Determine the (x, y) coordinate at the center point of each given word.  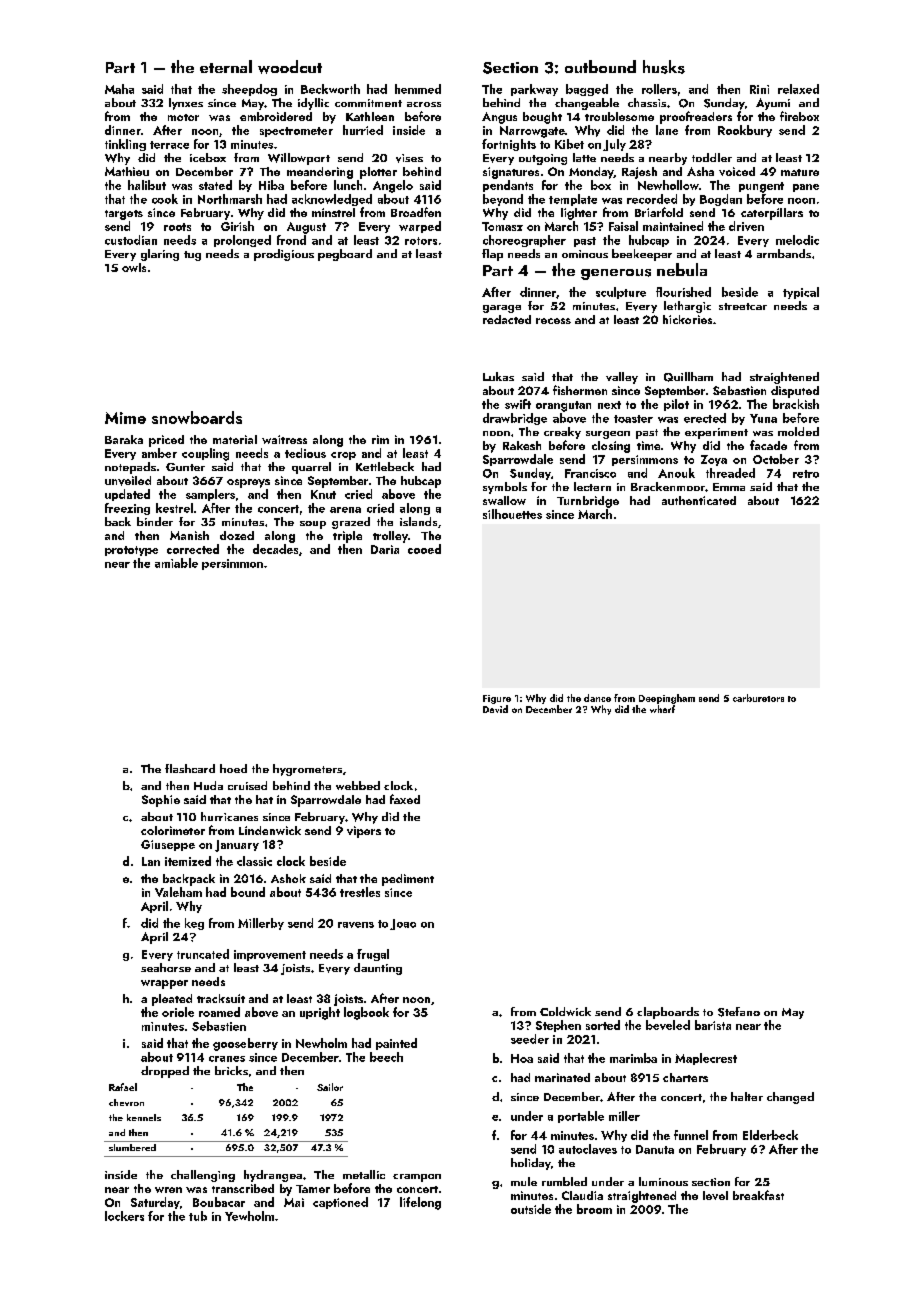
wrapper (164, 984)
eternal (226, 66)
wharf (662, 709)
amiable (176, 563)
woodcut (290, 67)
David (495, 709)
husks (664, 67)
